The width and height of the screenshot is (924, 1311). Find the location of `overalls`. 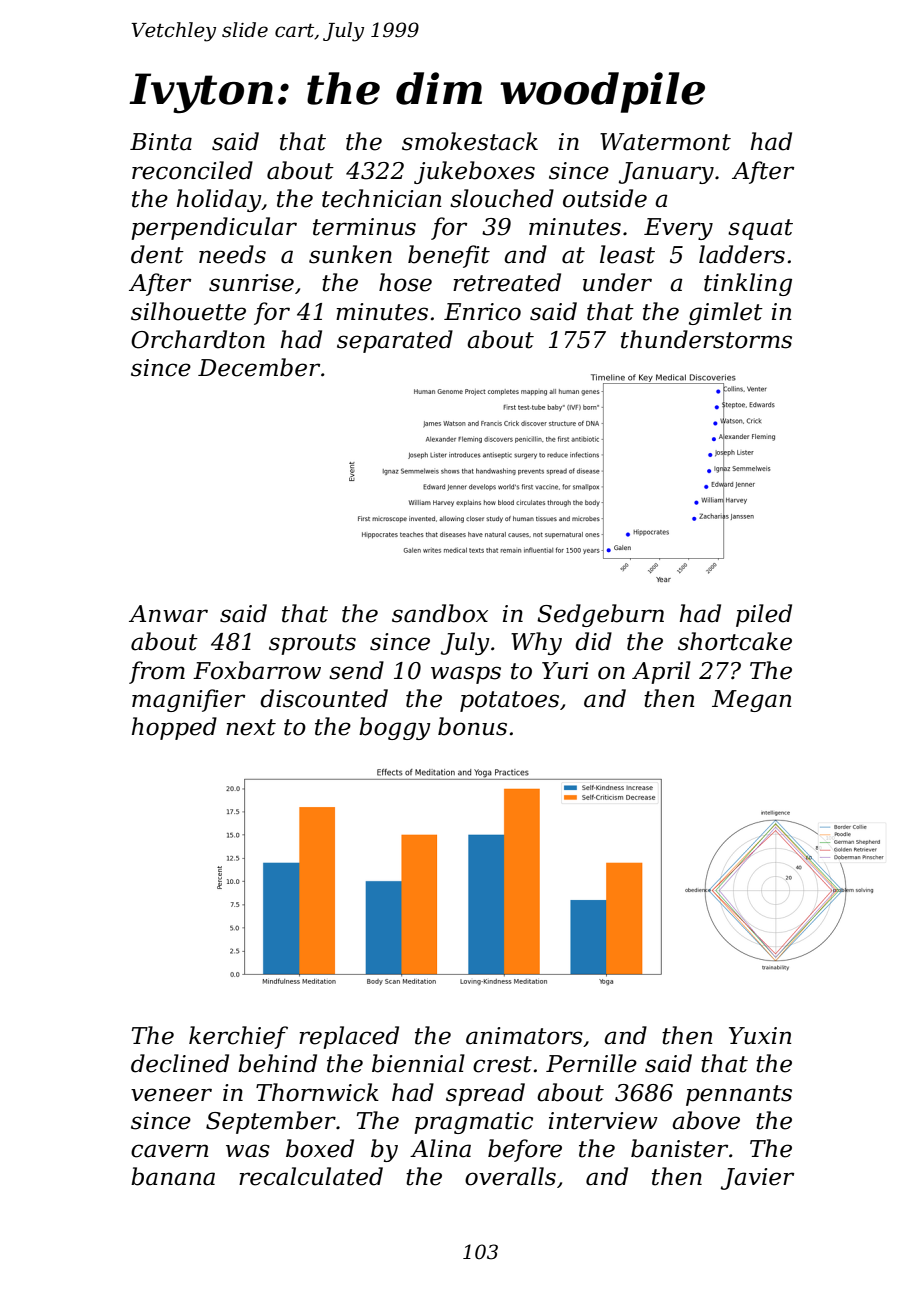

overalls is located at coordinates (510, 1176).
